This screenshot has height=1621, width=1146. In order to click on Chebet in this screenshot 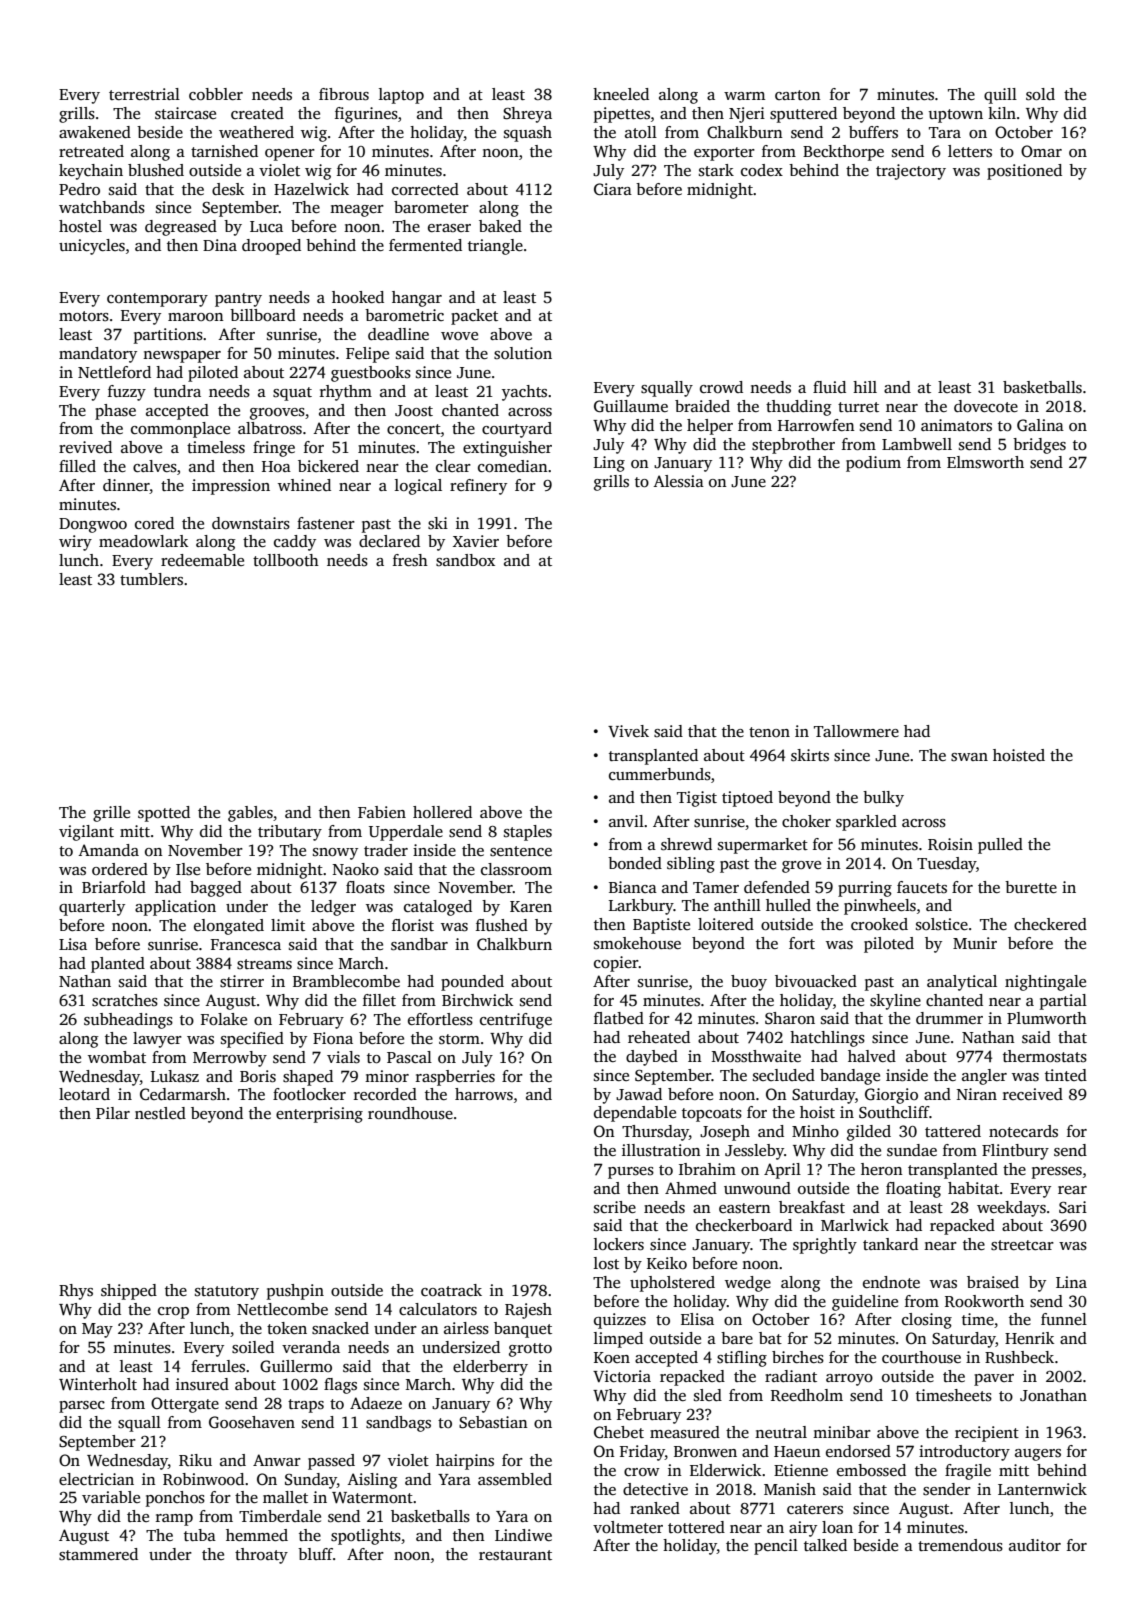, I will do `click(619, 1432)`.
